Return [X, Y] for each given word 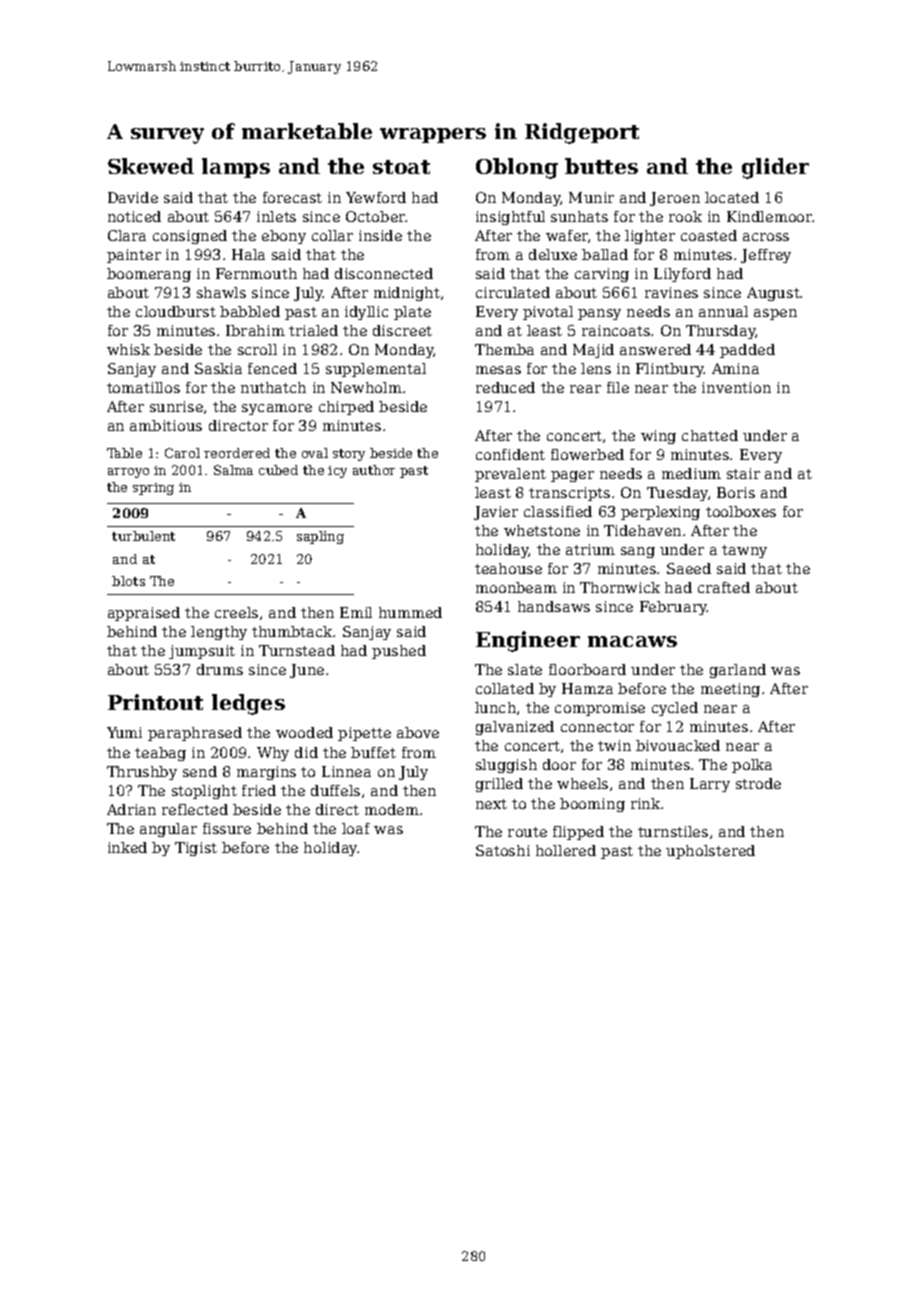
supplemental [376, 370]
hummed [410, 612]
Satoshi [503, 850]
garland [738, 671]
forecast [292, 197]
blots [128, 581]
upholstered [710, 852]
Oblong [517, 168]
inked [127, 847]
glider [775, 168]
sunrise [176, 406]
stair [743, 473]
